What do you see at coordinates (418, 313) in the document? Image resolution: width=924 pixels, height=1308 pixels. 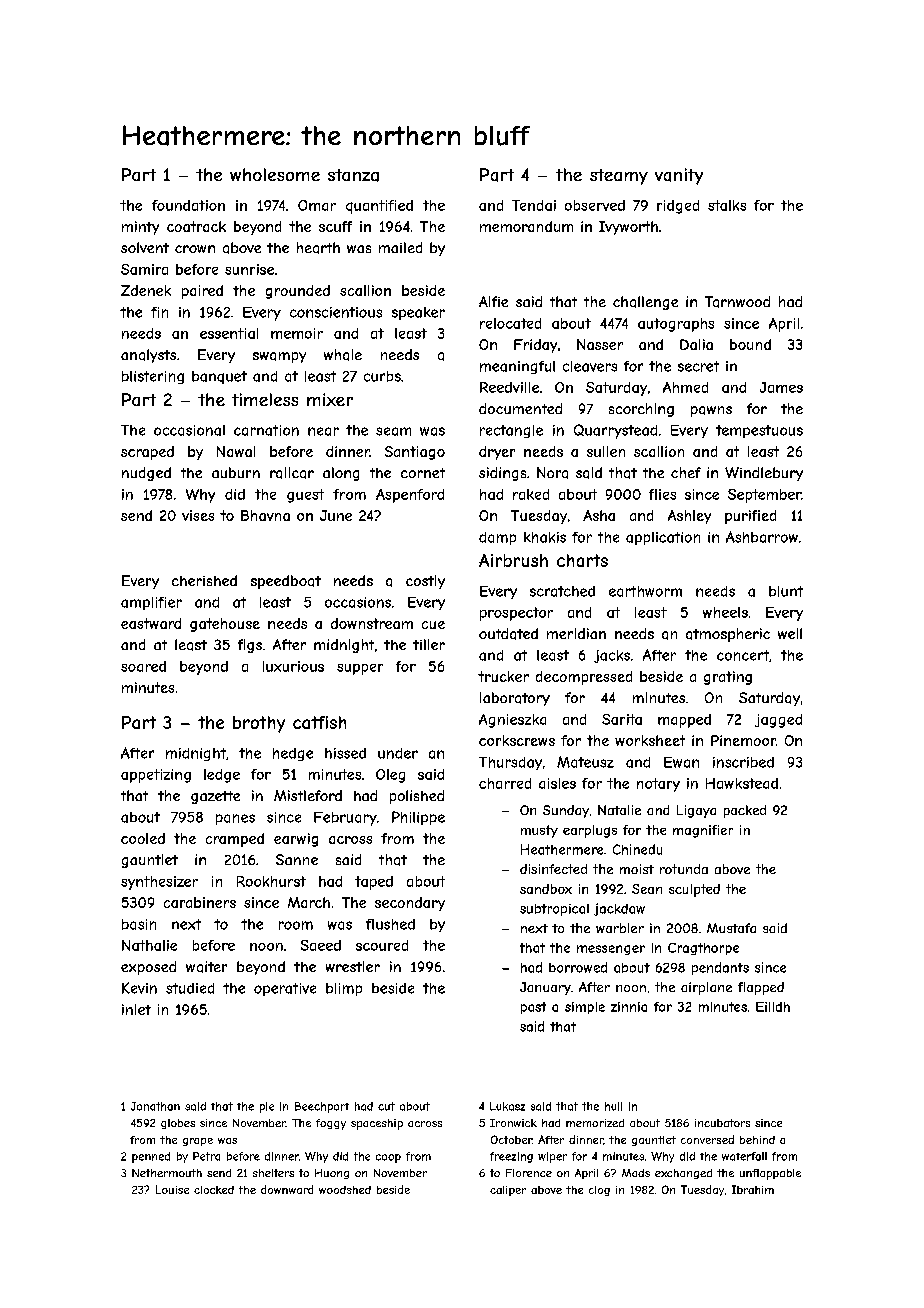 I see `speaker` at bounding box center [418, 313].
